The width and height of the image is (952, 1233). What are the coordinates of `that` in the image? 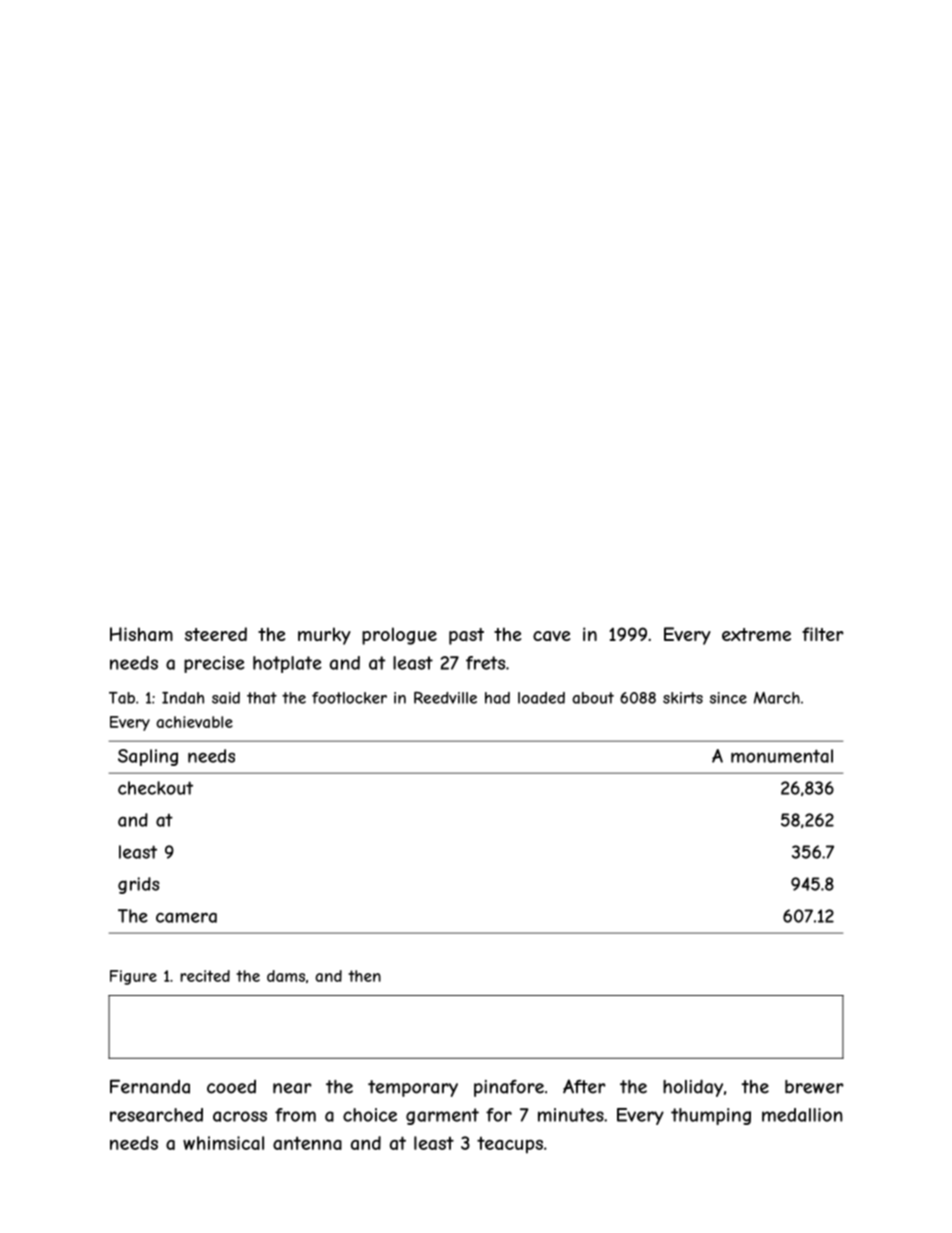 It's located at (262, 698).
